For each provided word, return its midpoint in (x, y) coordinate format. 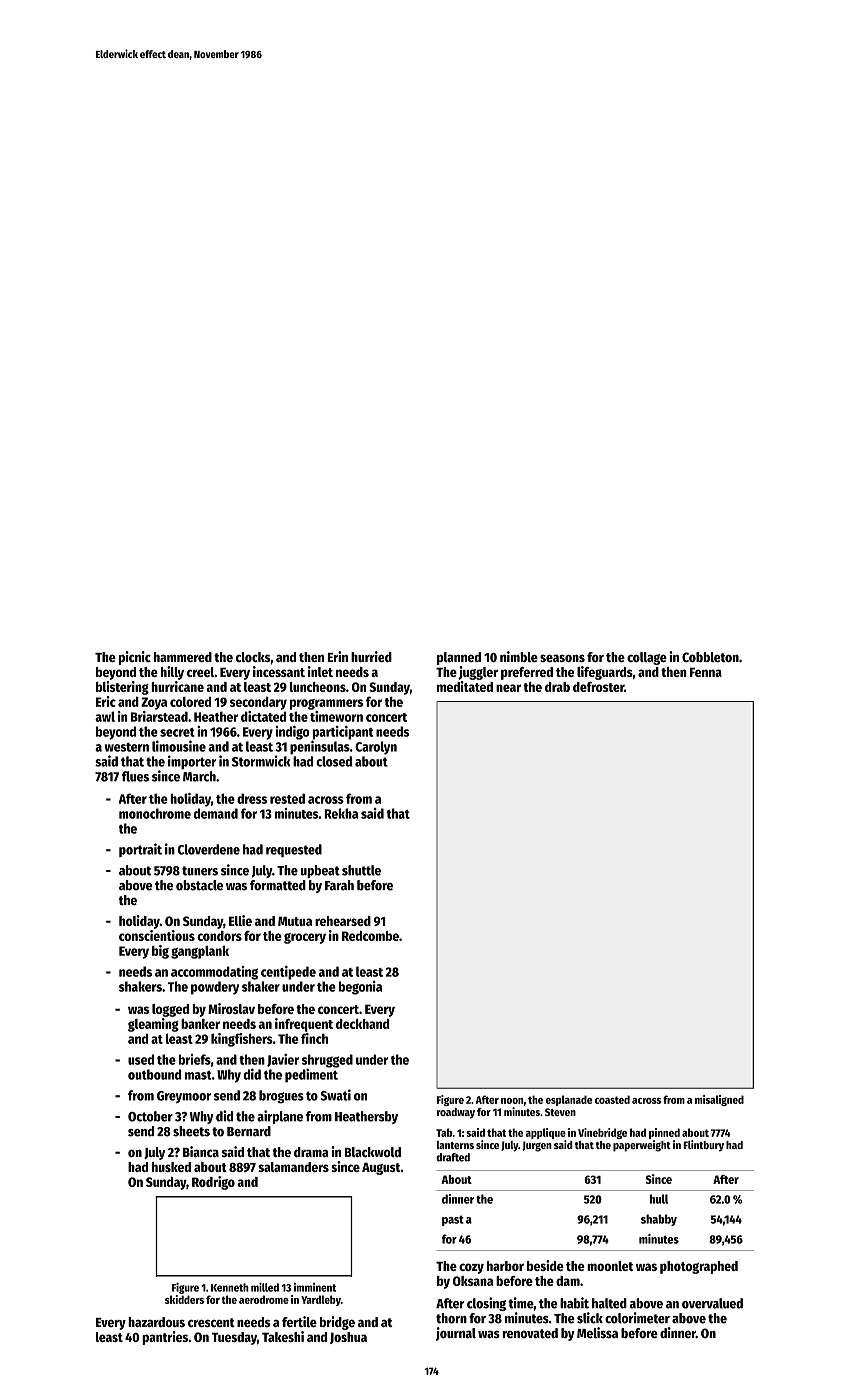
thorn (451, 1318)
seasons (562, 658)
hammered (183, 657)
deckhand (362, 1024)
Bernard (249, 1131)
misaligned (719, 1100)
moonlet (610, 1266)
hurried (371, 656)
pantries (165, 1338)
